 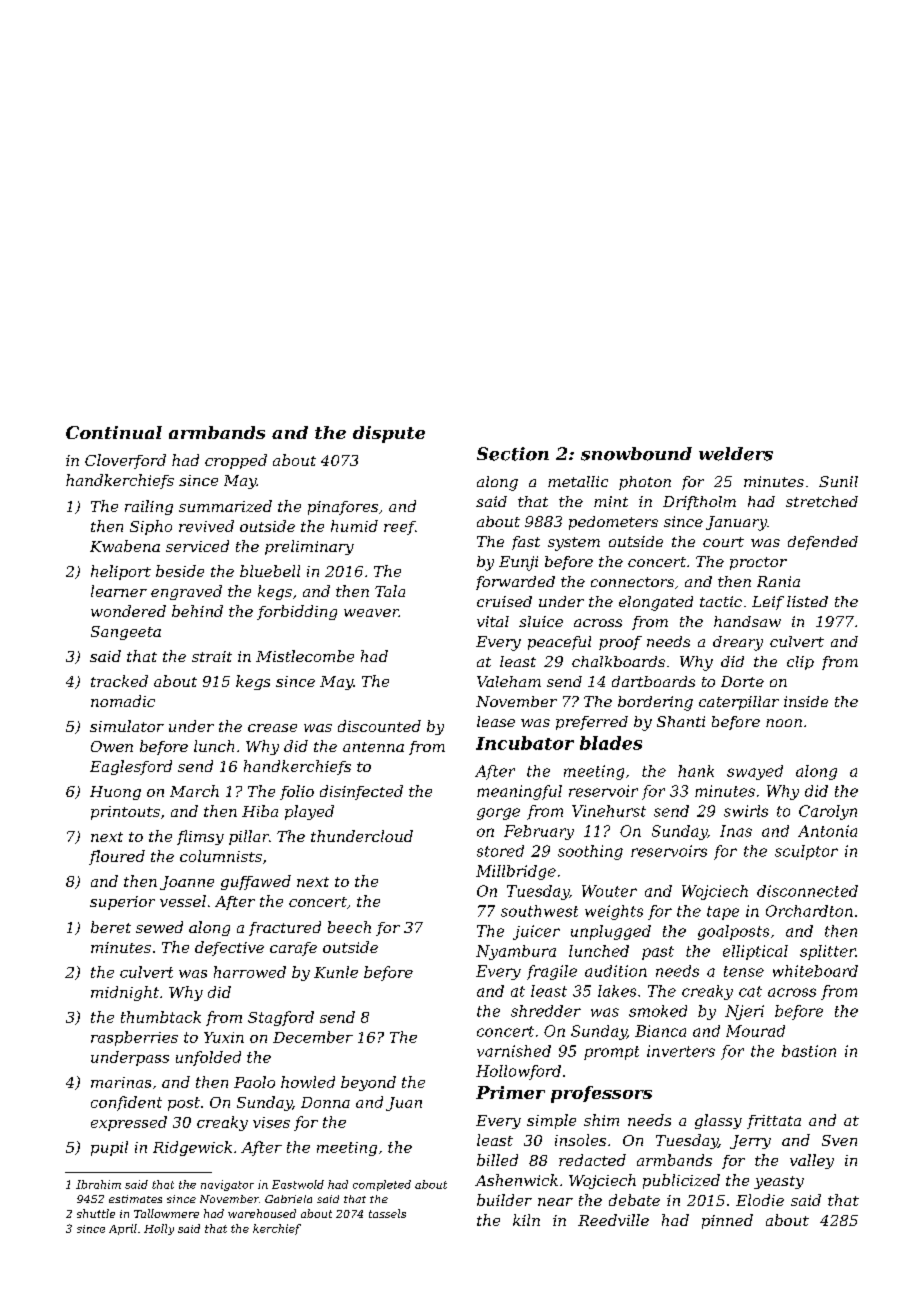 I want to click on welders, so click(x=736, y=454).
